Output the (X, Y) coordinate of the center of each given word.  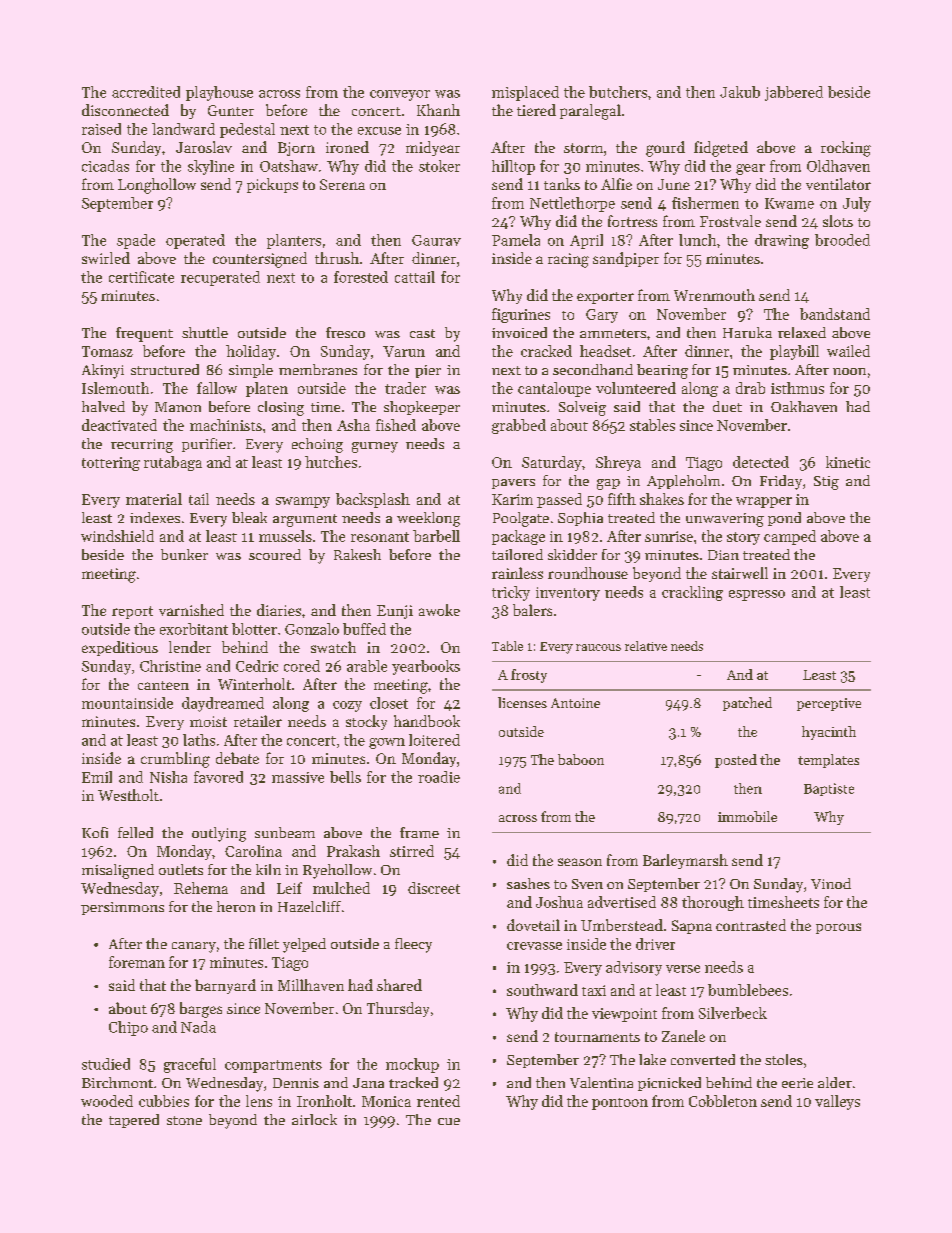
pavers (513, 484)
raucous (598, 647)
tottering (111, 464)
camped (790, 537)
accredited (146, 92)
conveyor (400, 95)
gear (750, 169)
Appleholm (683, 482)
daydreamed (223, 704)
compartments (273, 1066)
